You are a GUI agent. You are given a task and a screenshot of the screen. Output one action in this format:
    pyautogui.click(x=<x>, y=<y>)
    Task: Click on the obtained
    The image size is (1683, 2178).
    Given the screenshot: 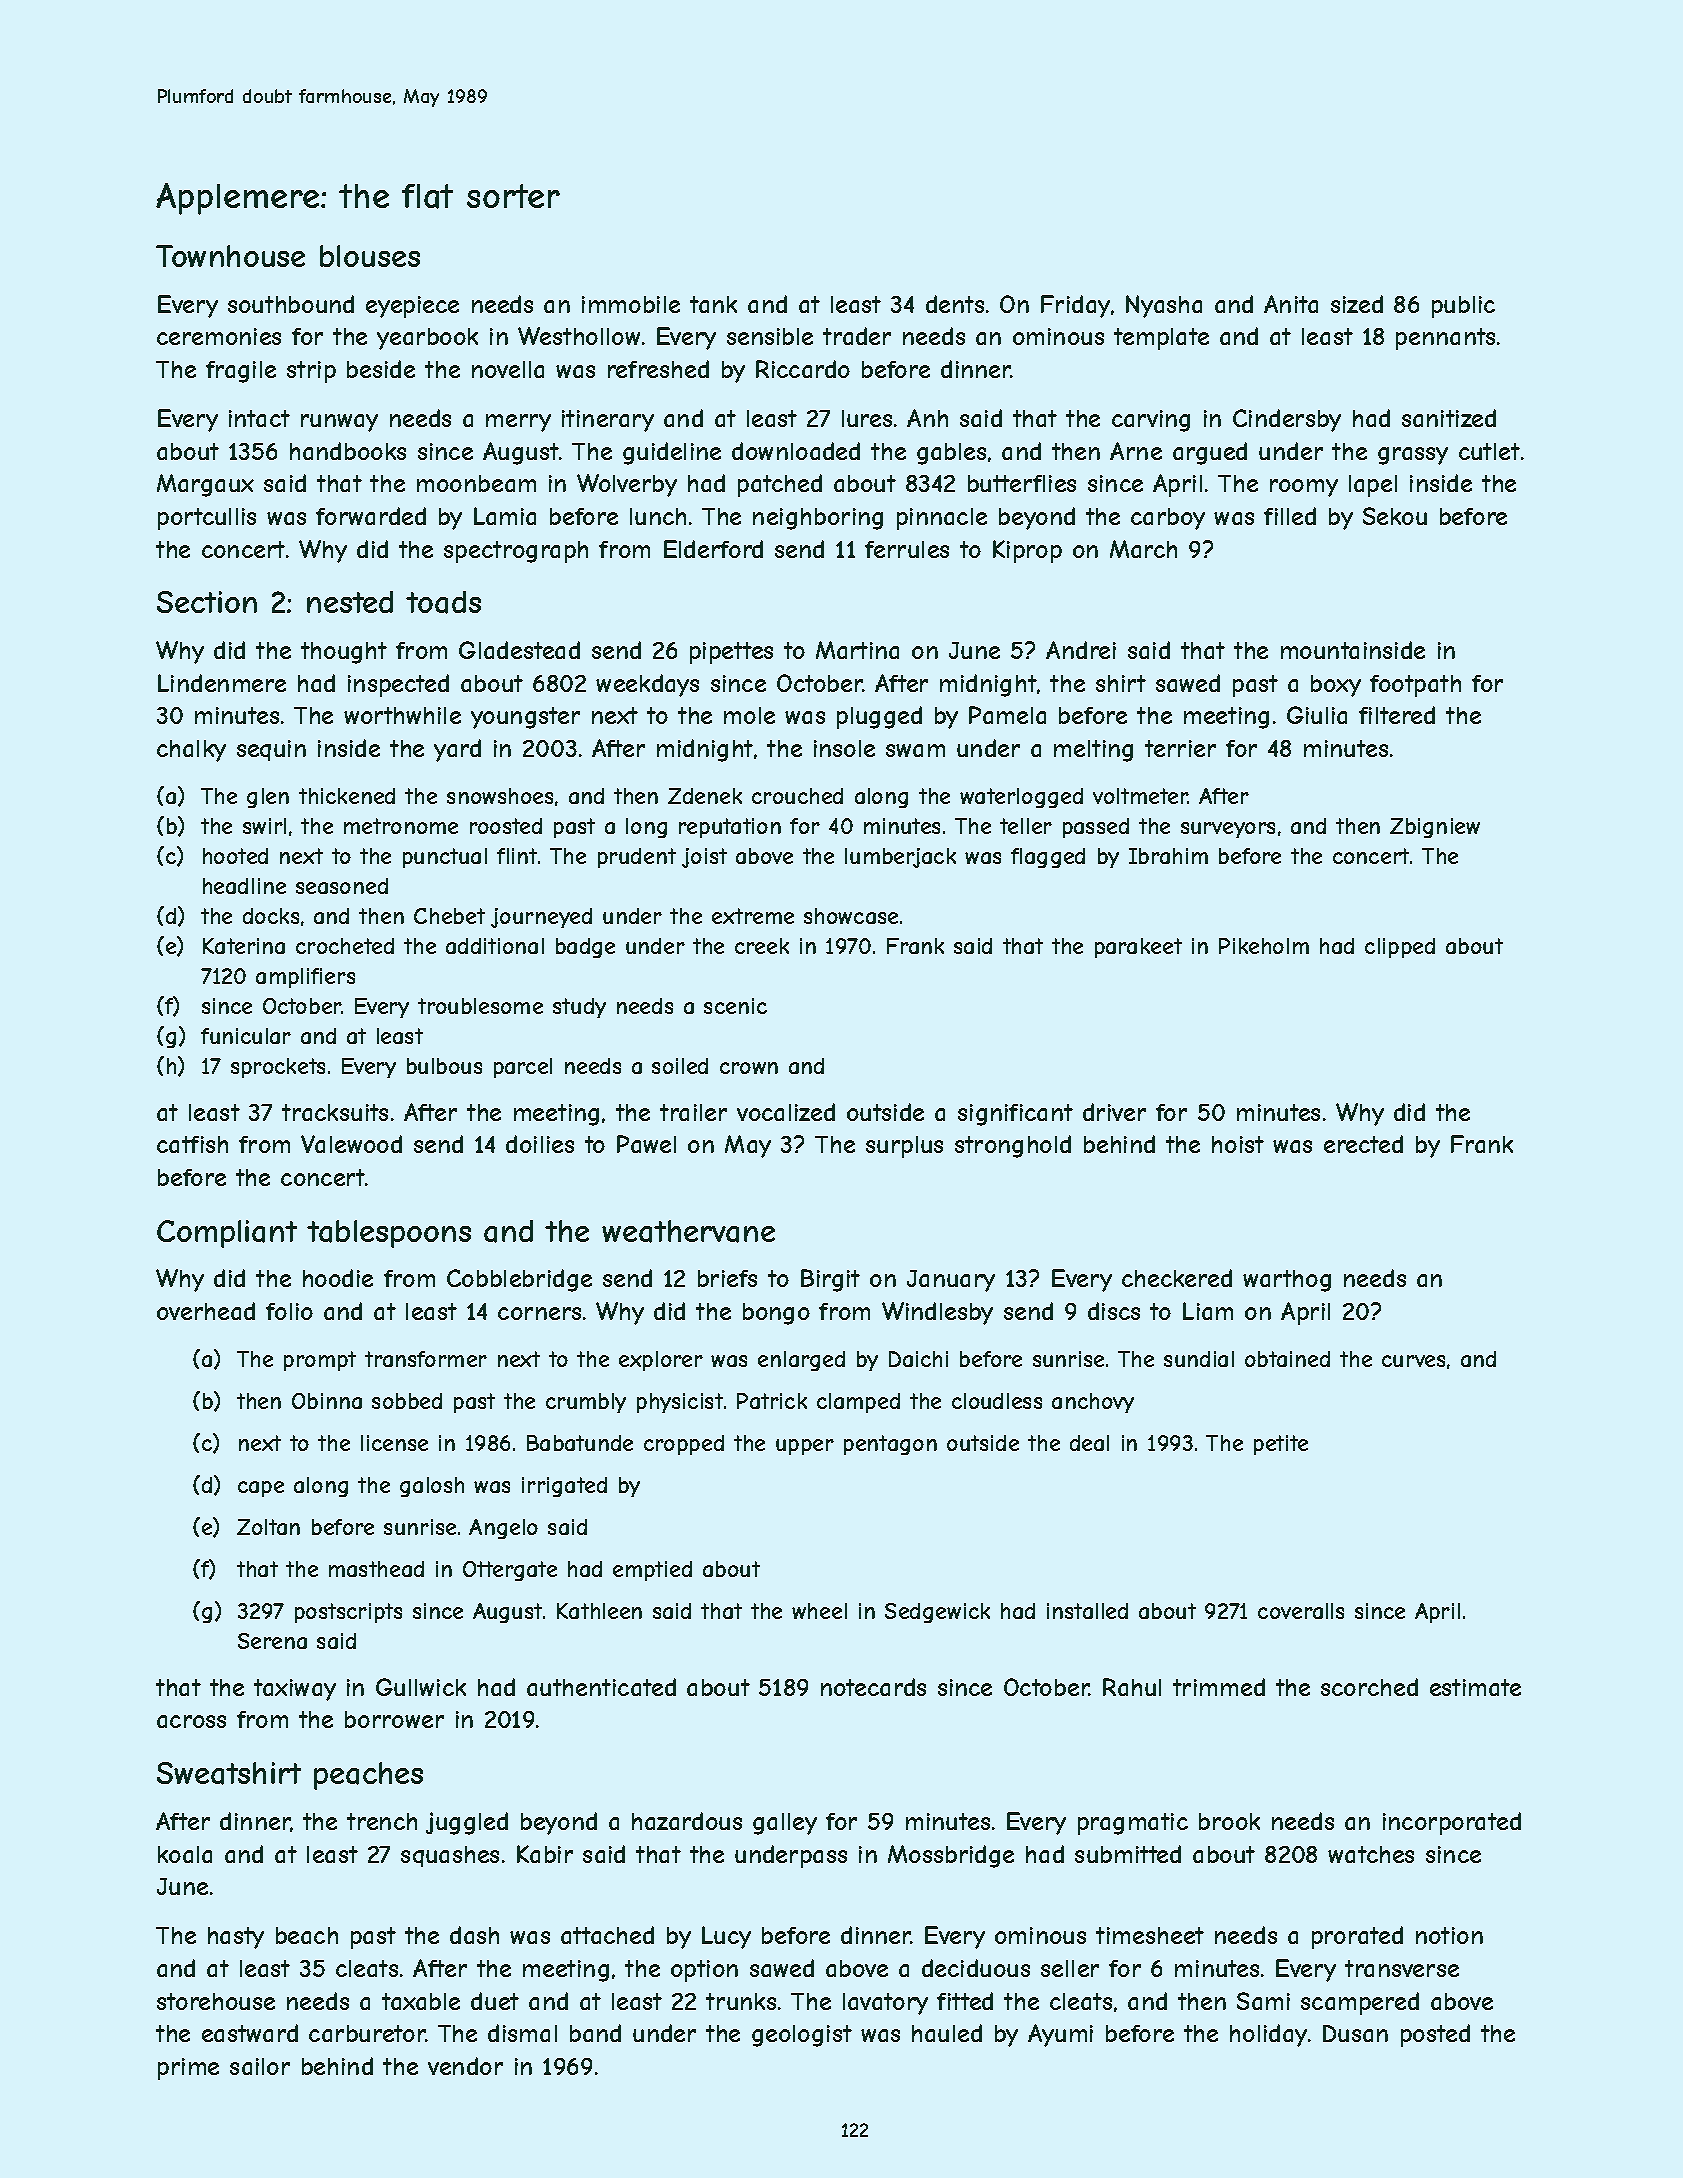 What is the action you would take?
    pyautogui.click(x=1287, y=1359)
